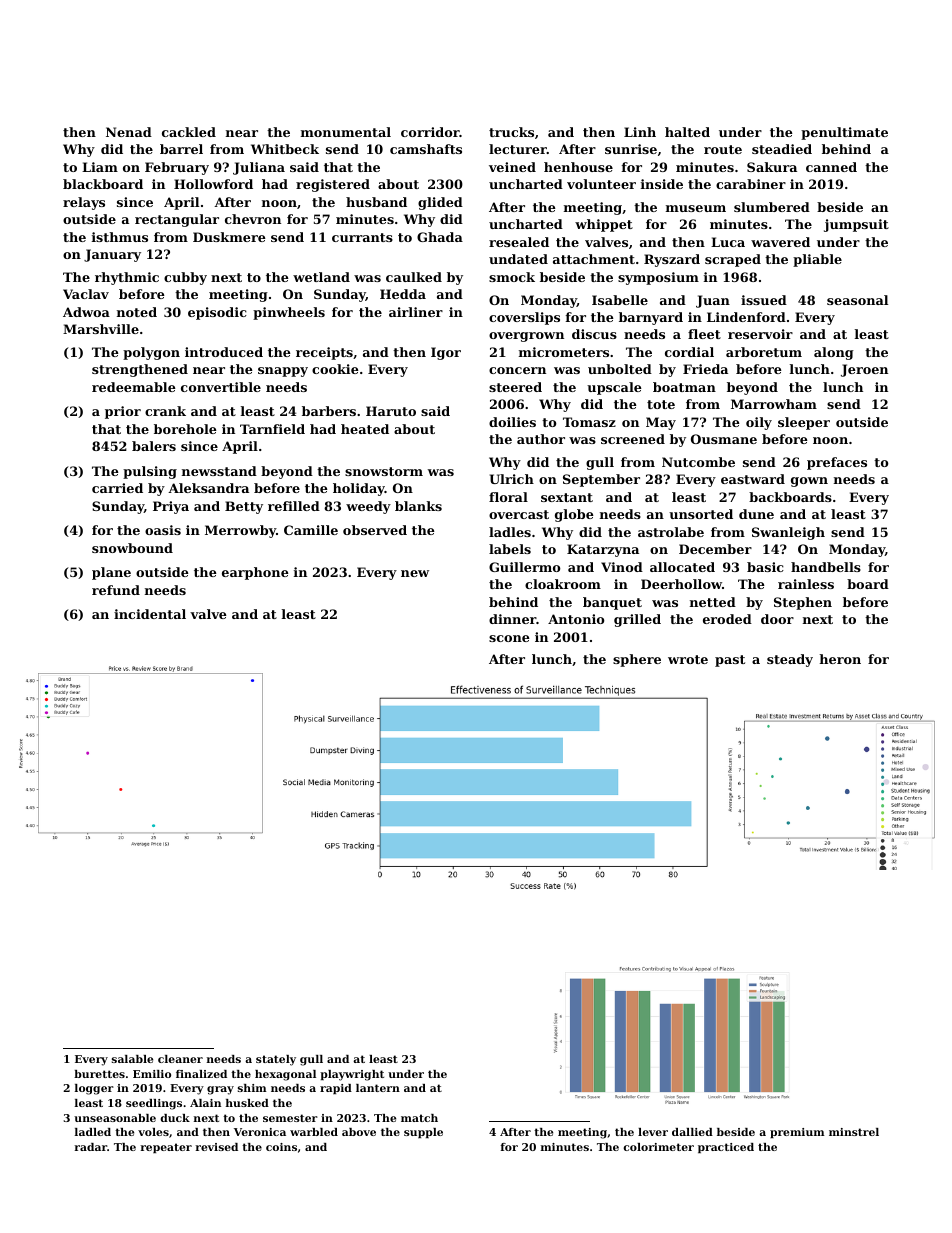 Image resolution: width=952 pixels, height=1233 pixels. I want to click on penultimate, so click(844, 133).
